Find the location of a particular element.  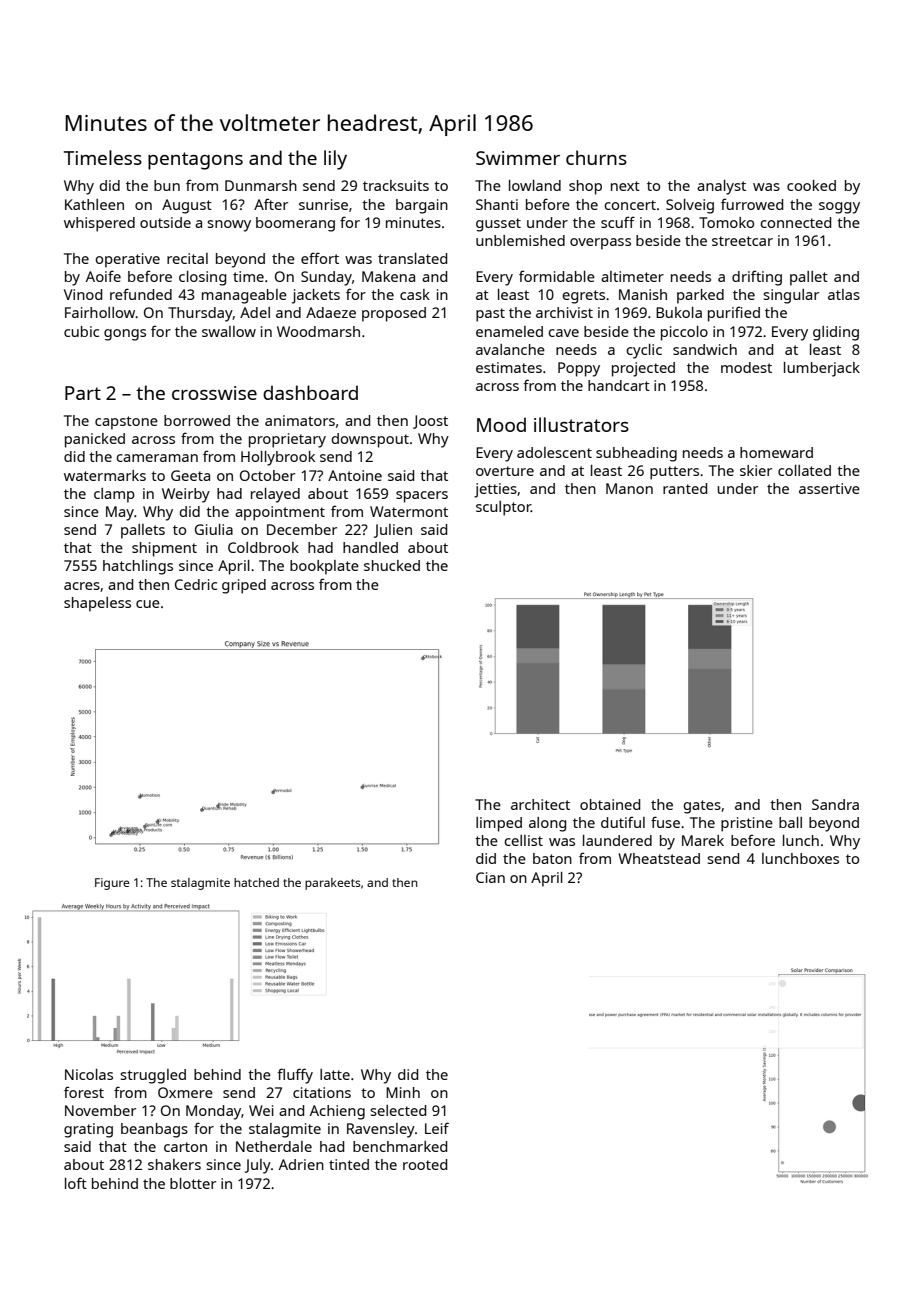

limped is located at coordinates (499, 824).
